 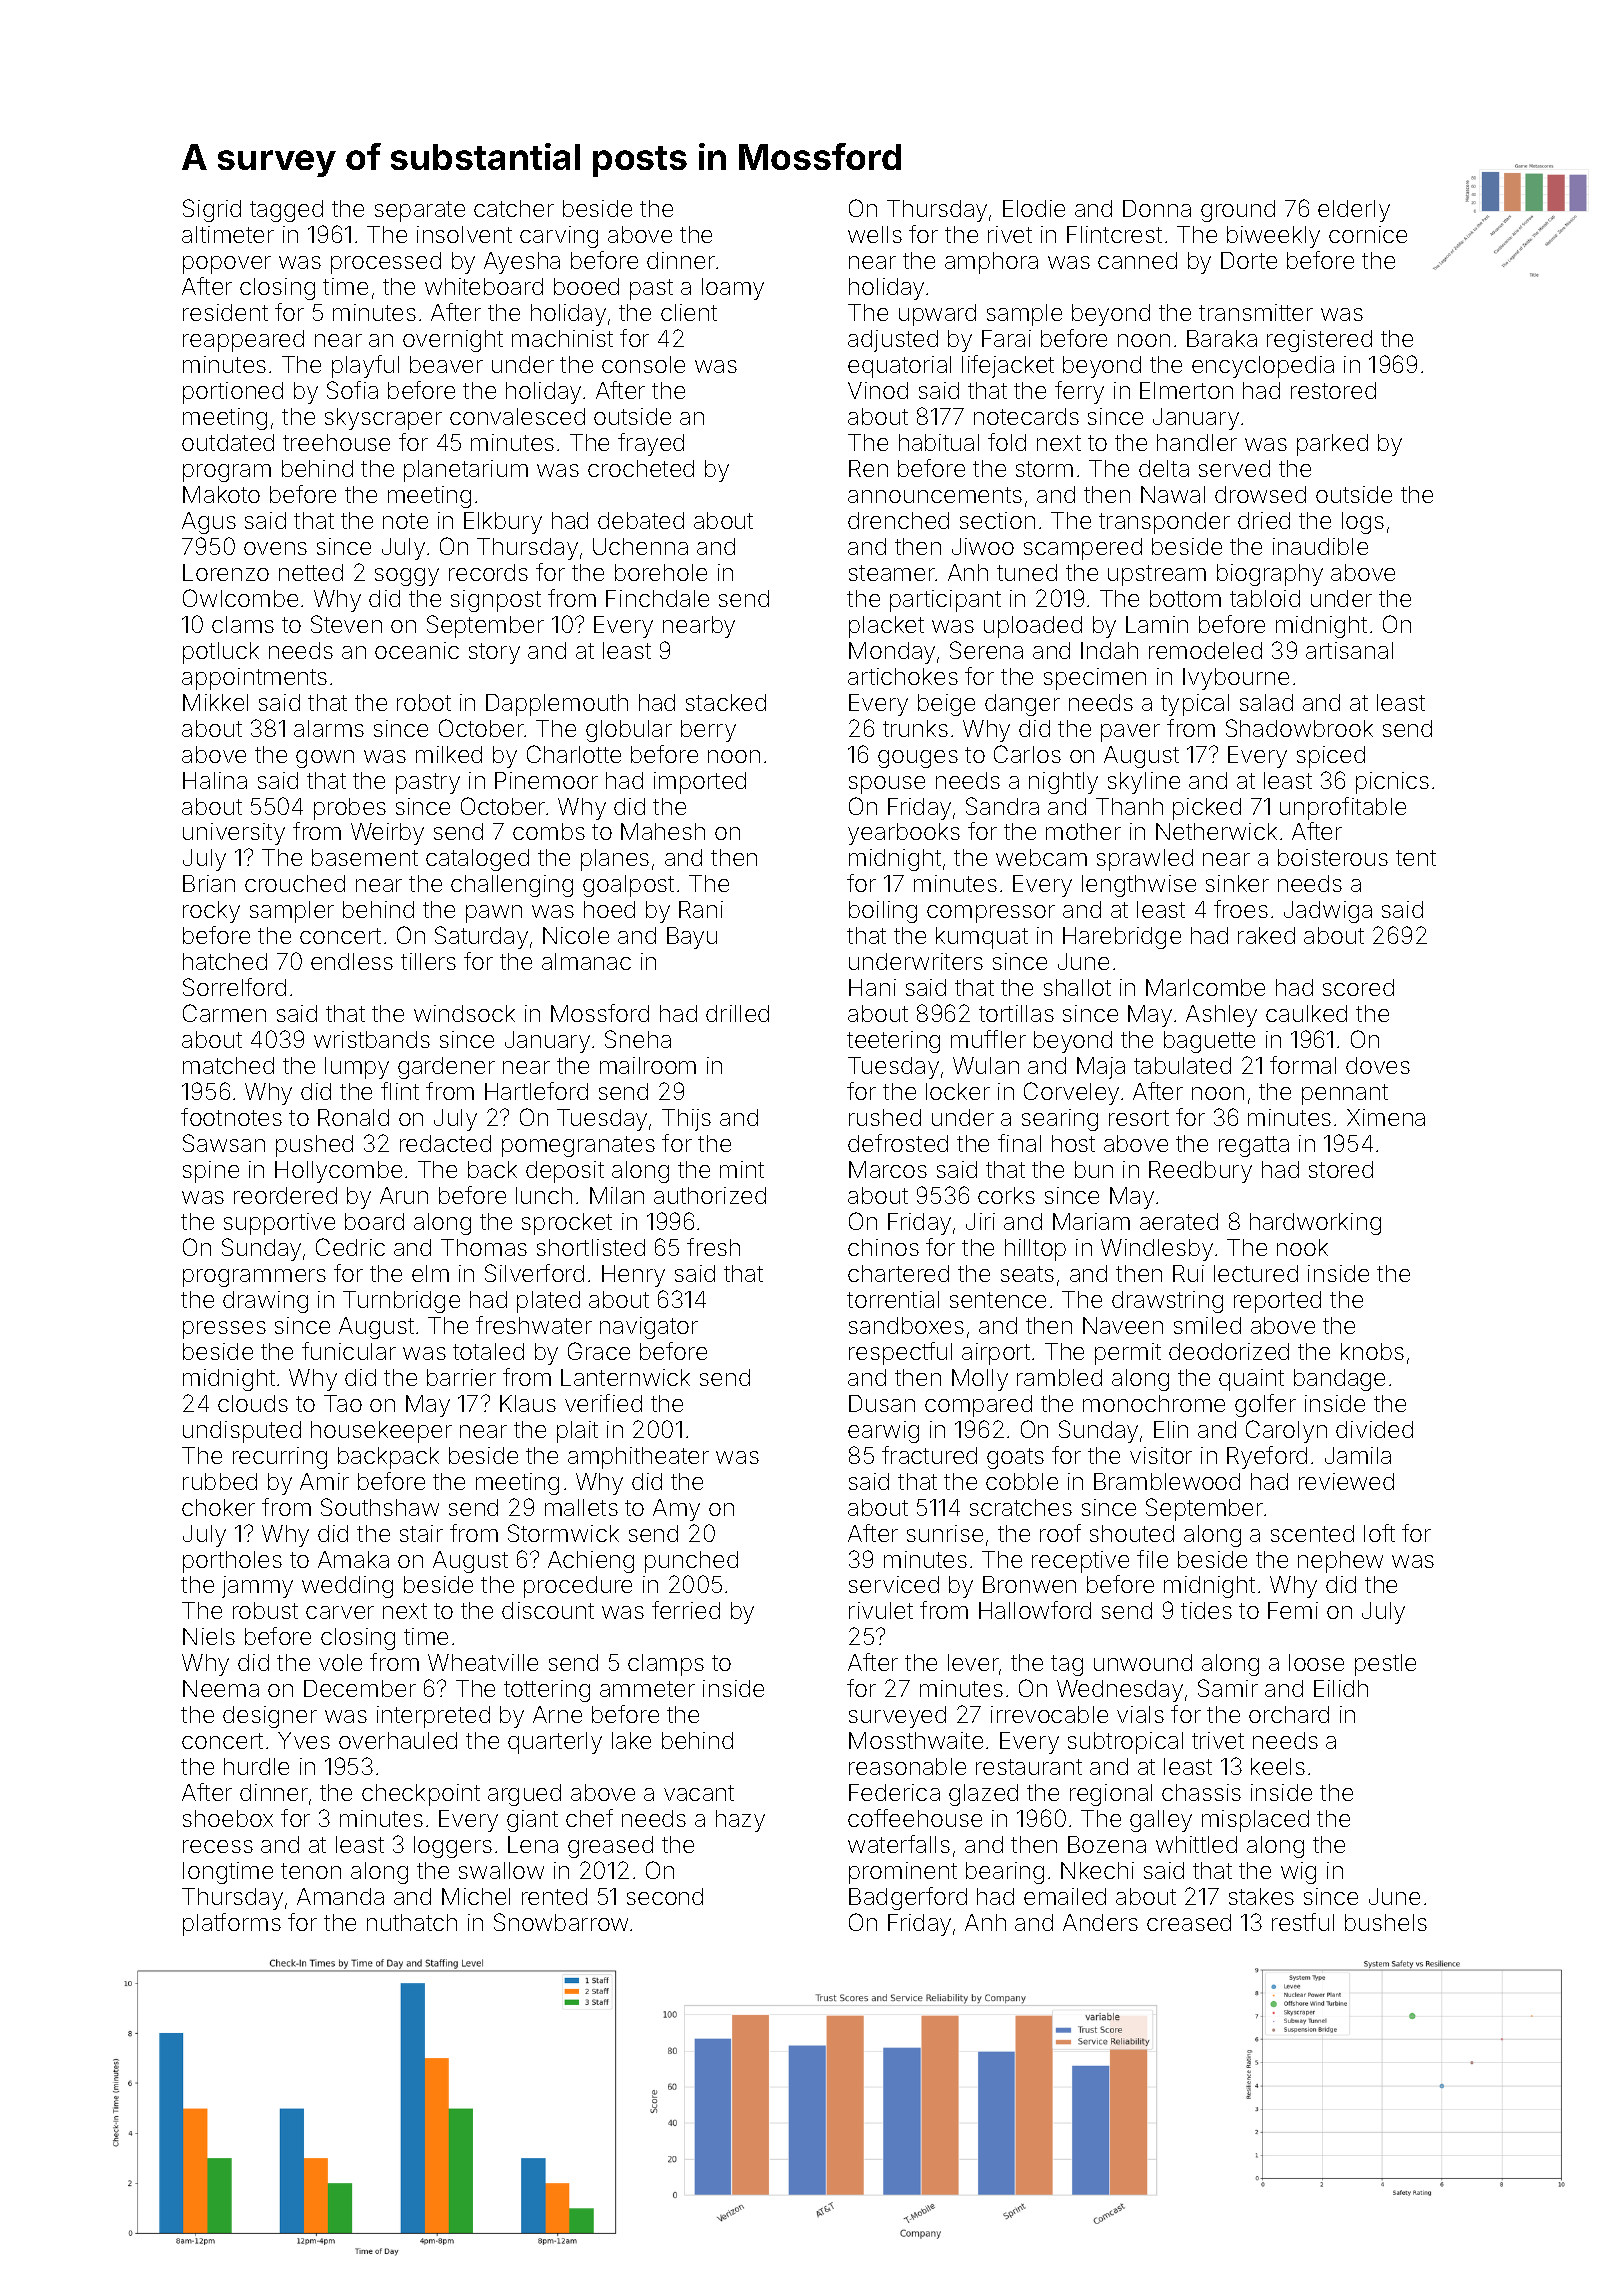 I want to click on picnics, so click(x=1392, y=783).
